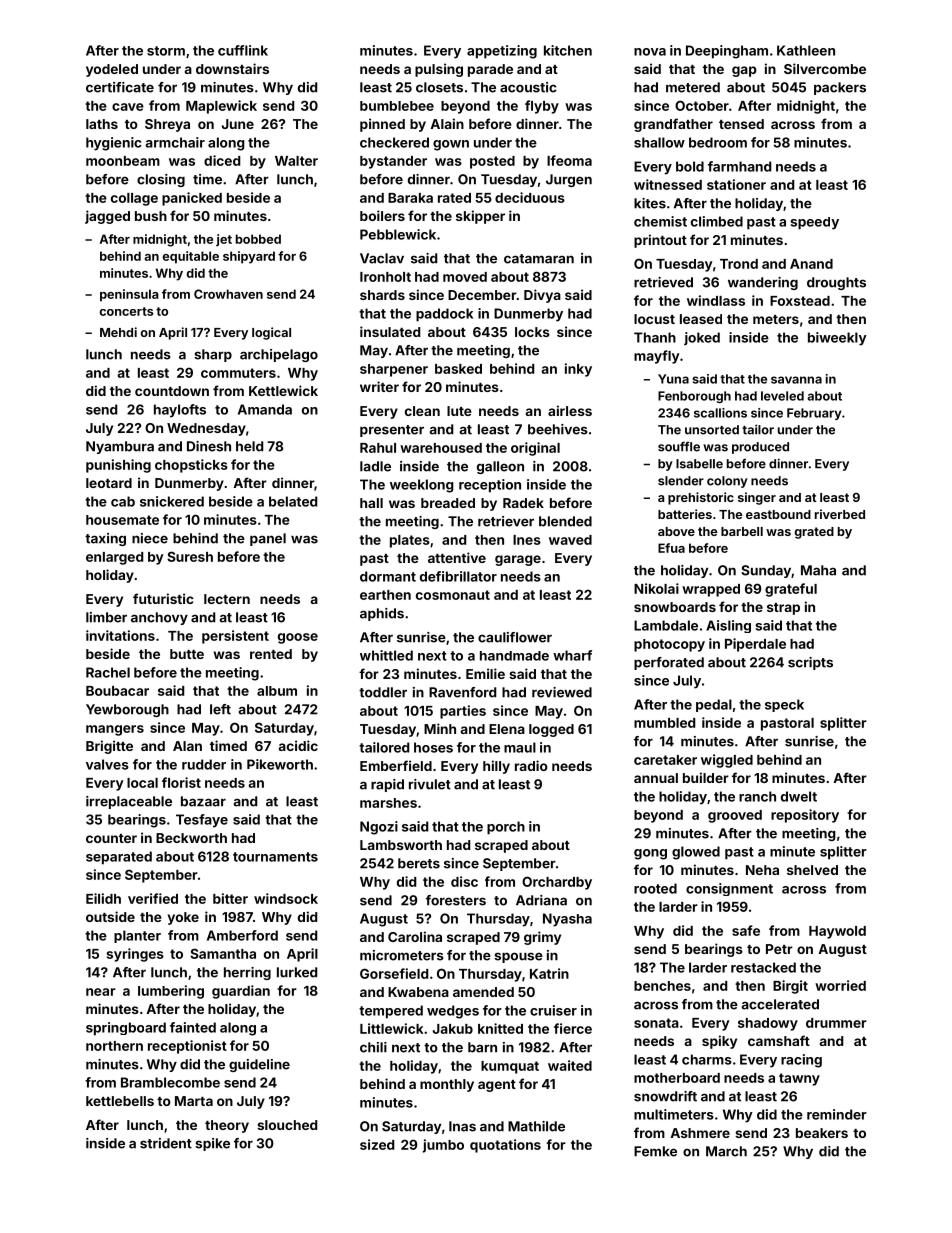 The width and height of the screenshot is (952, 1233). I want to click on Inas, so click(462, 1126).
